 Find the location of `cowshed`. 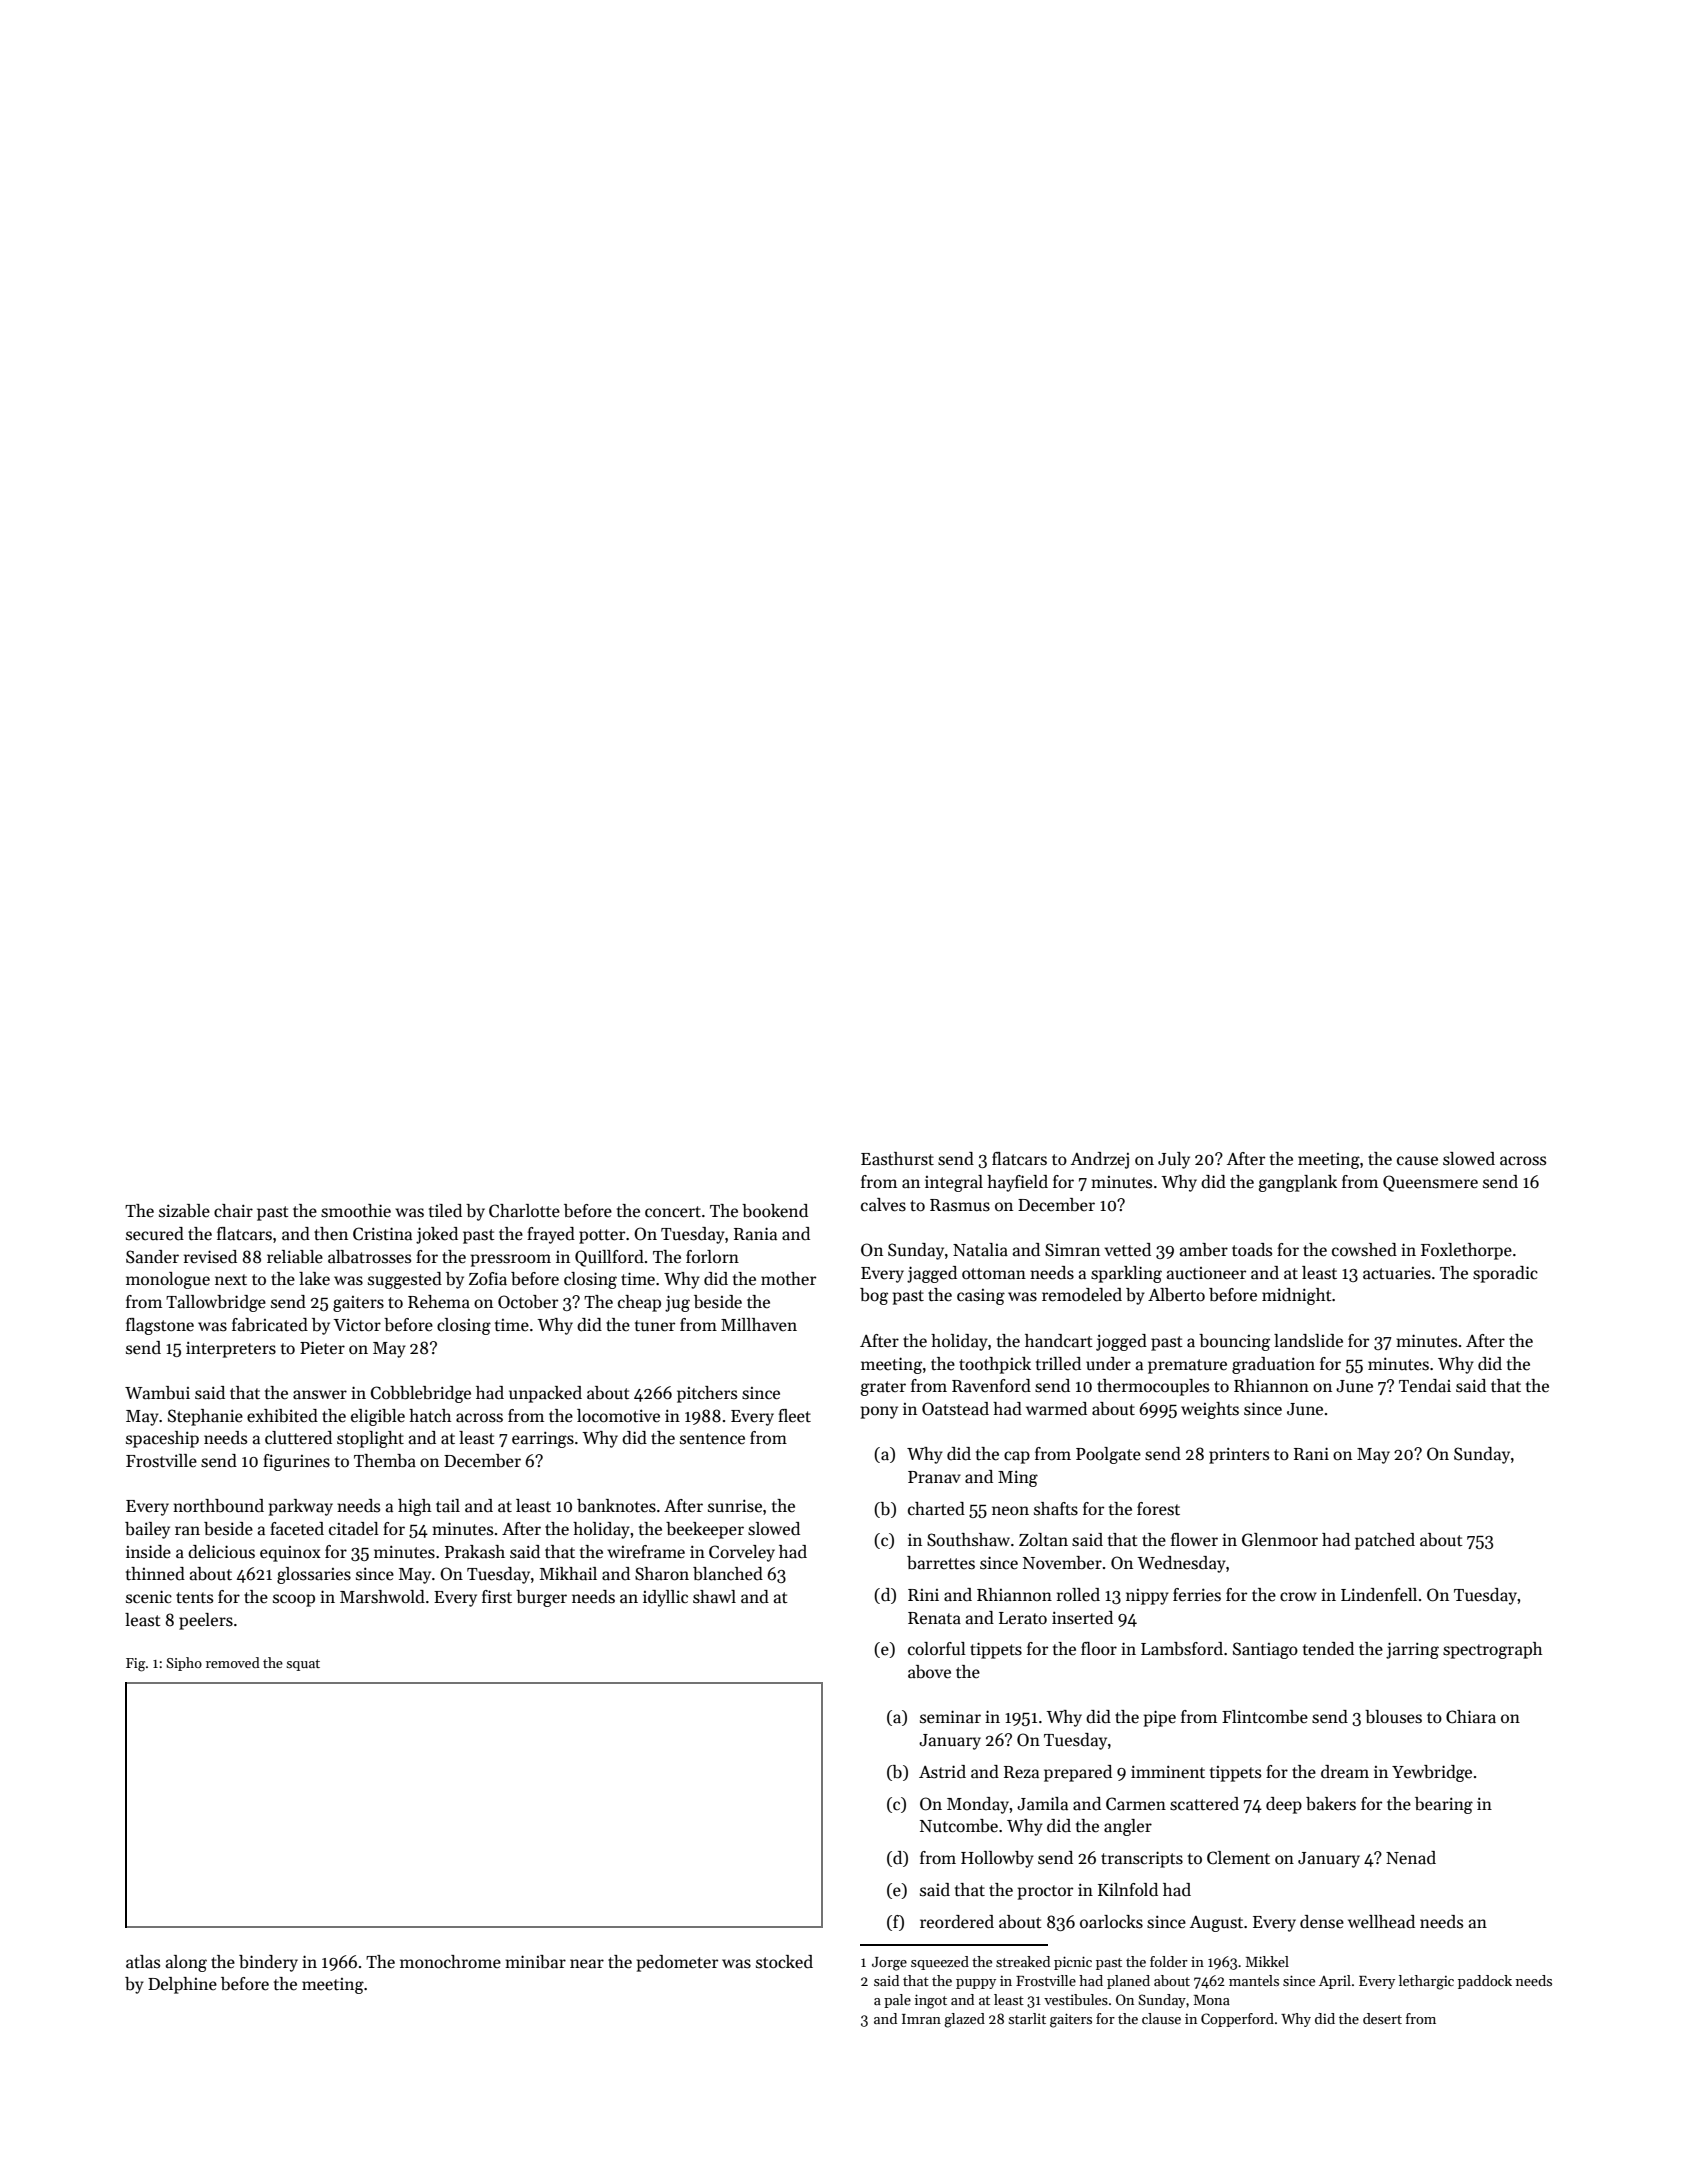

cowshed is located at coordinates (1364, 1250).
